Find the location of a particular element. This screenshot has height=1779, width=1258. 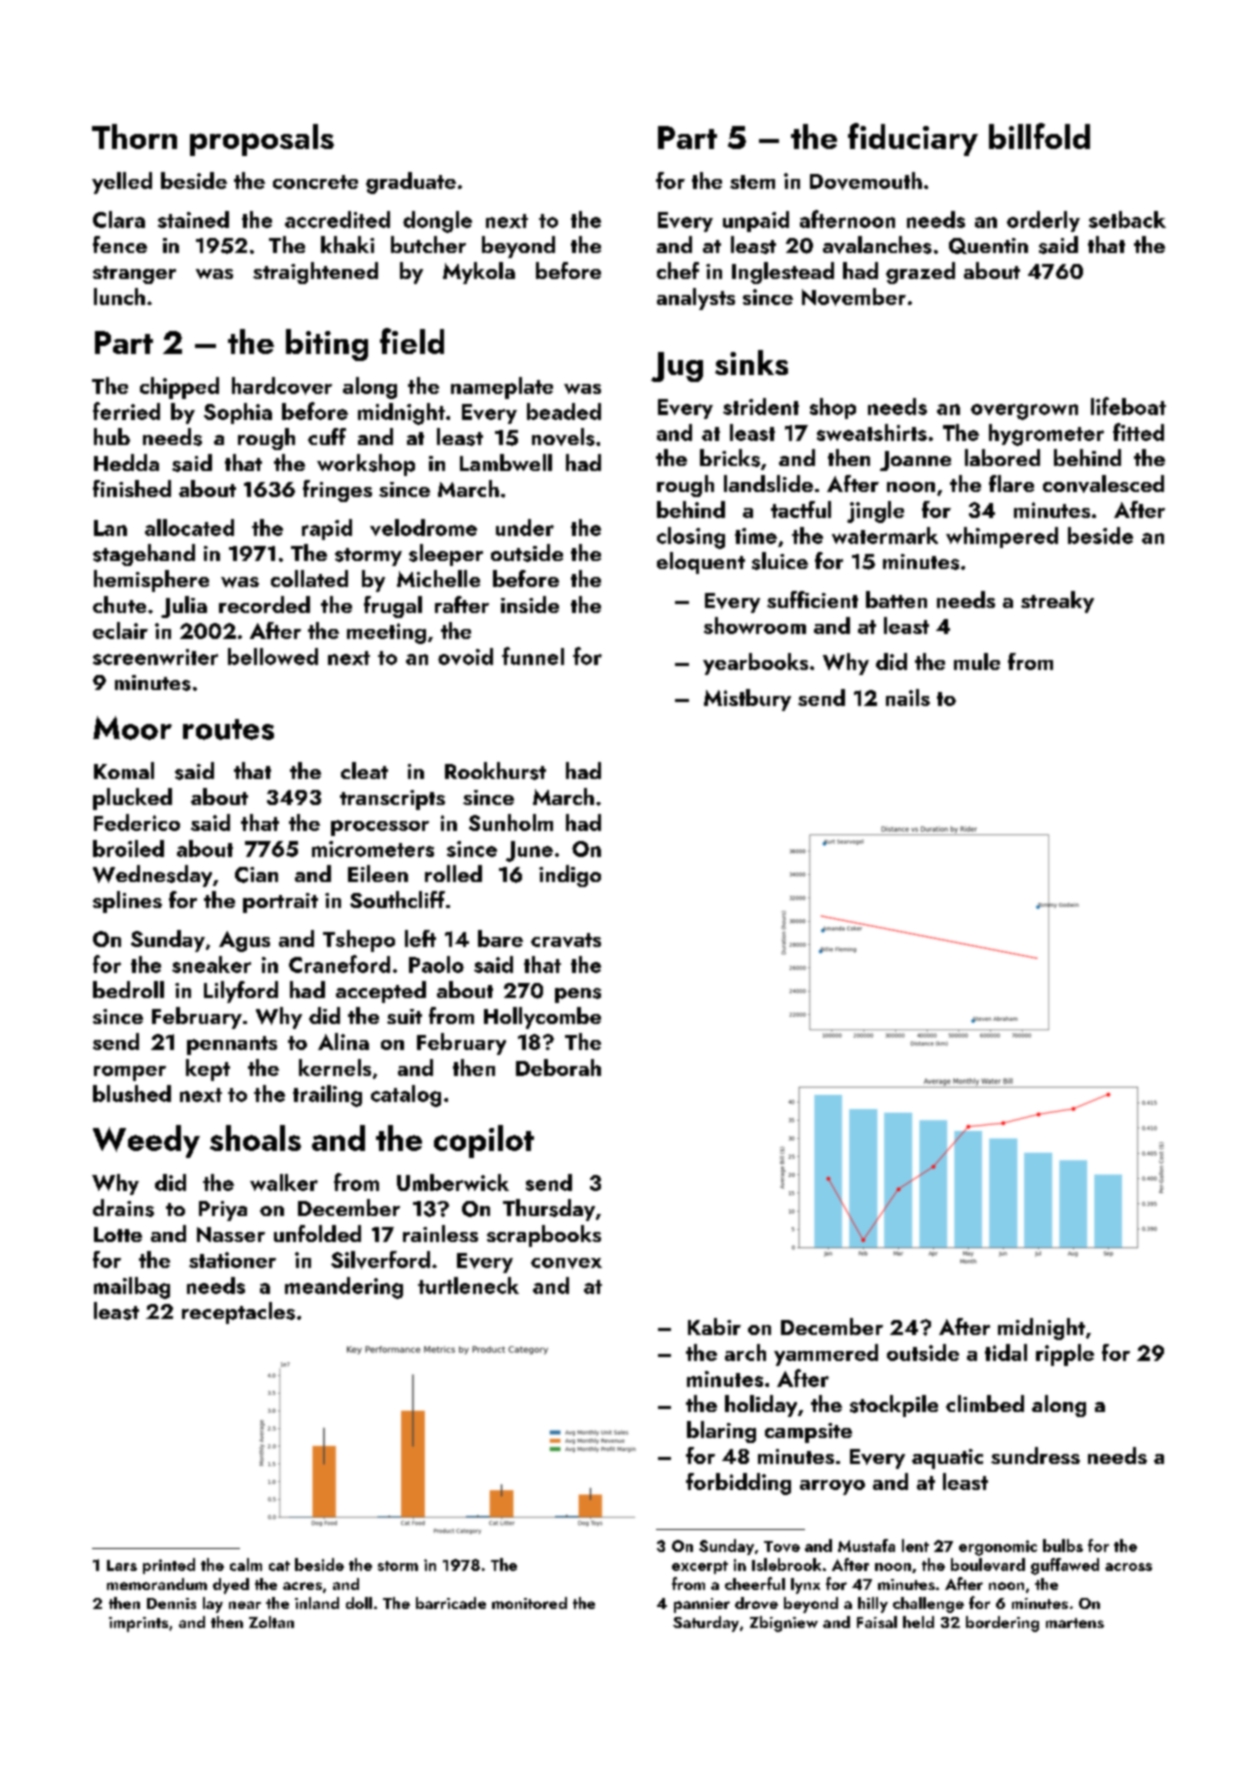

nails is located at coordinates (908, 697).
